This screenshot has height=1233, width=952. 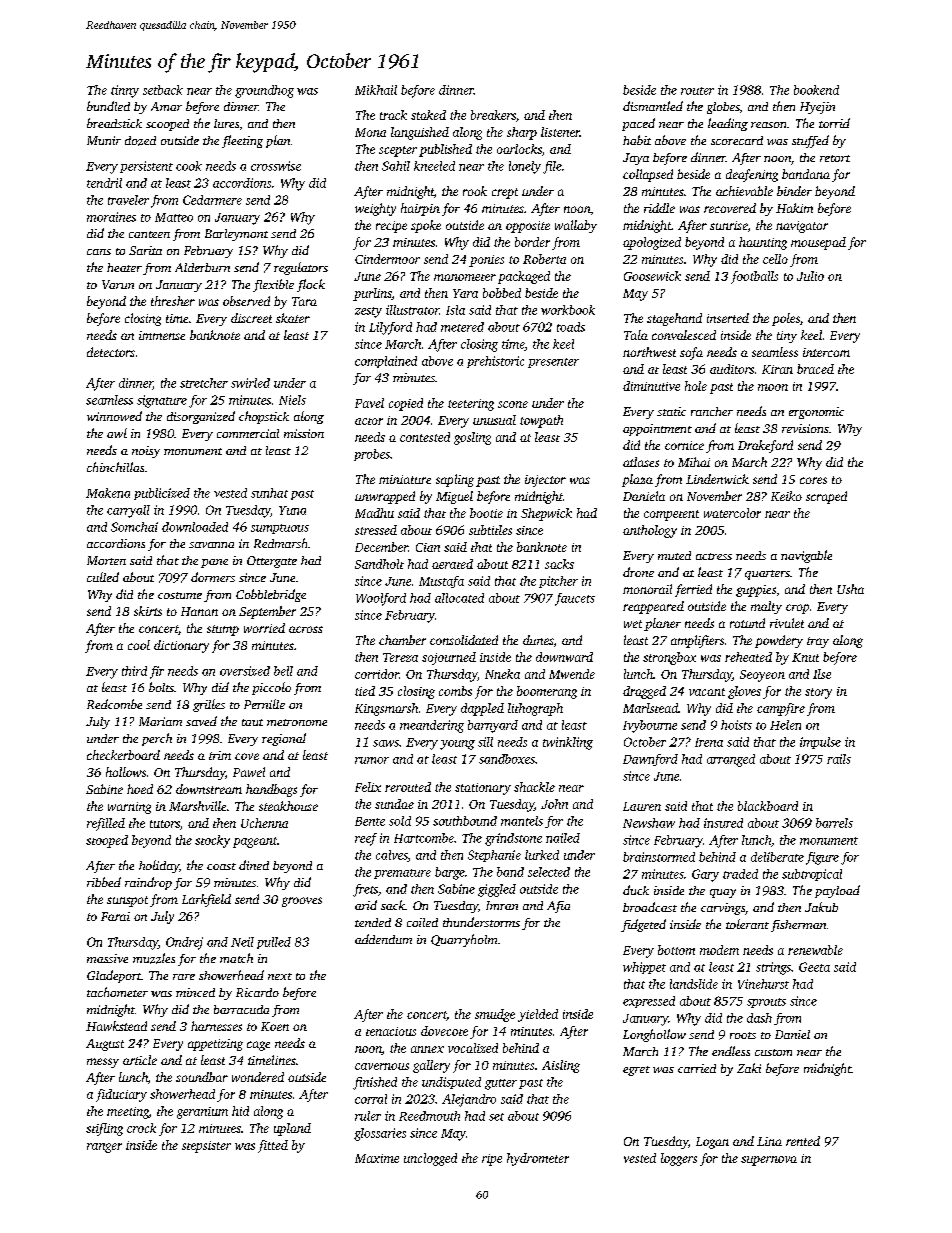 I want to click on rails, so click(x=839, y=759).
